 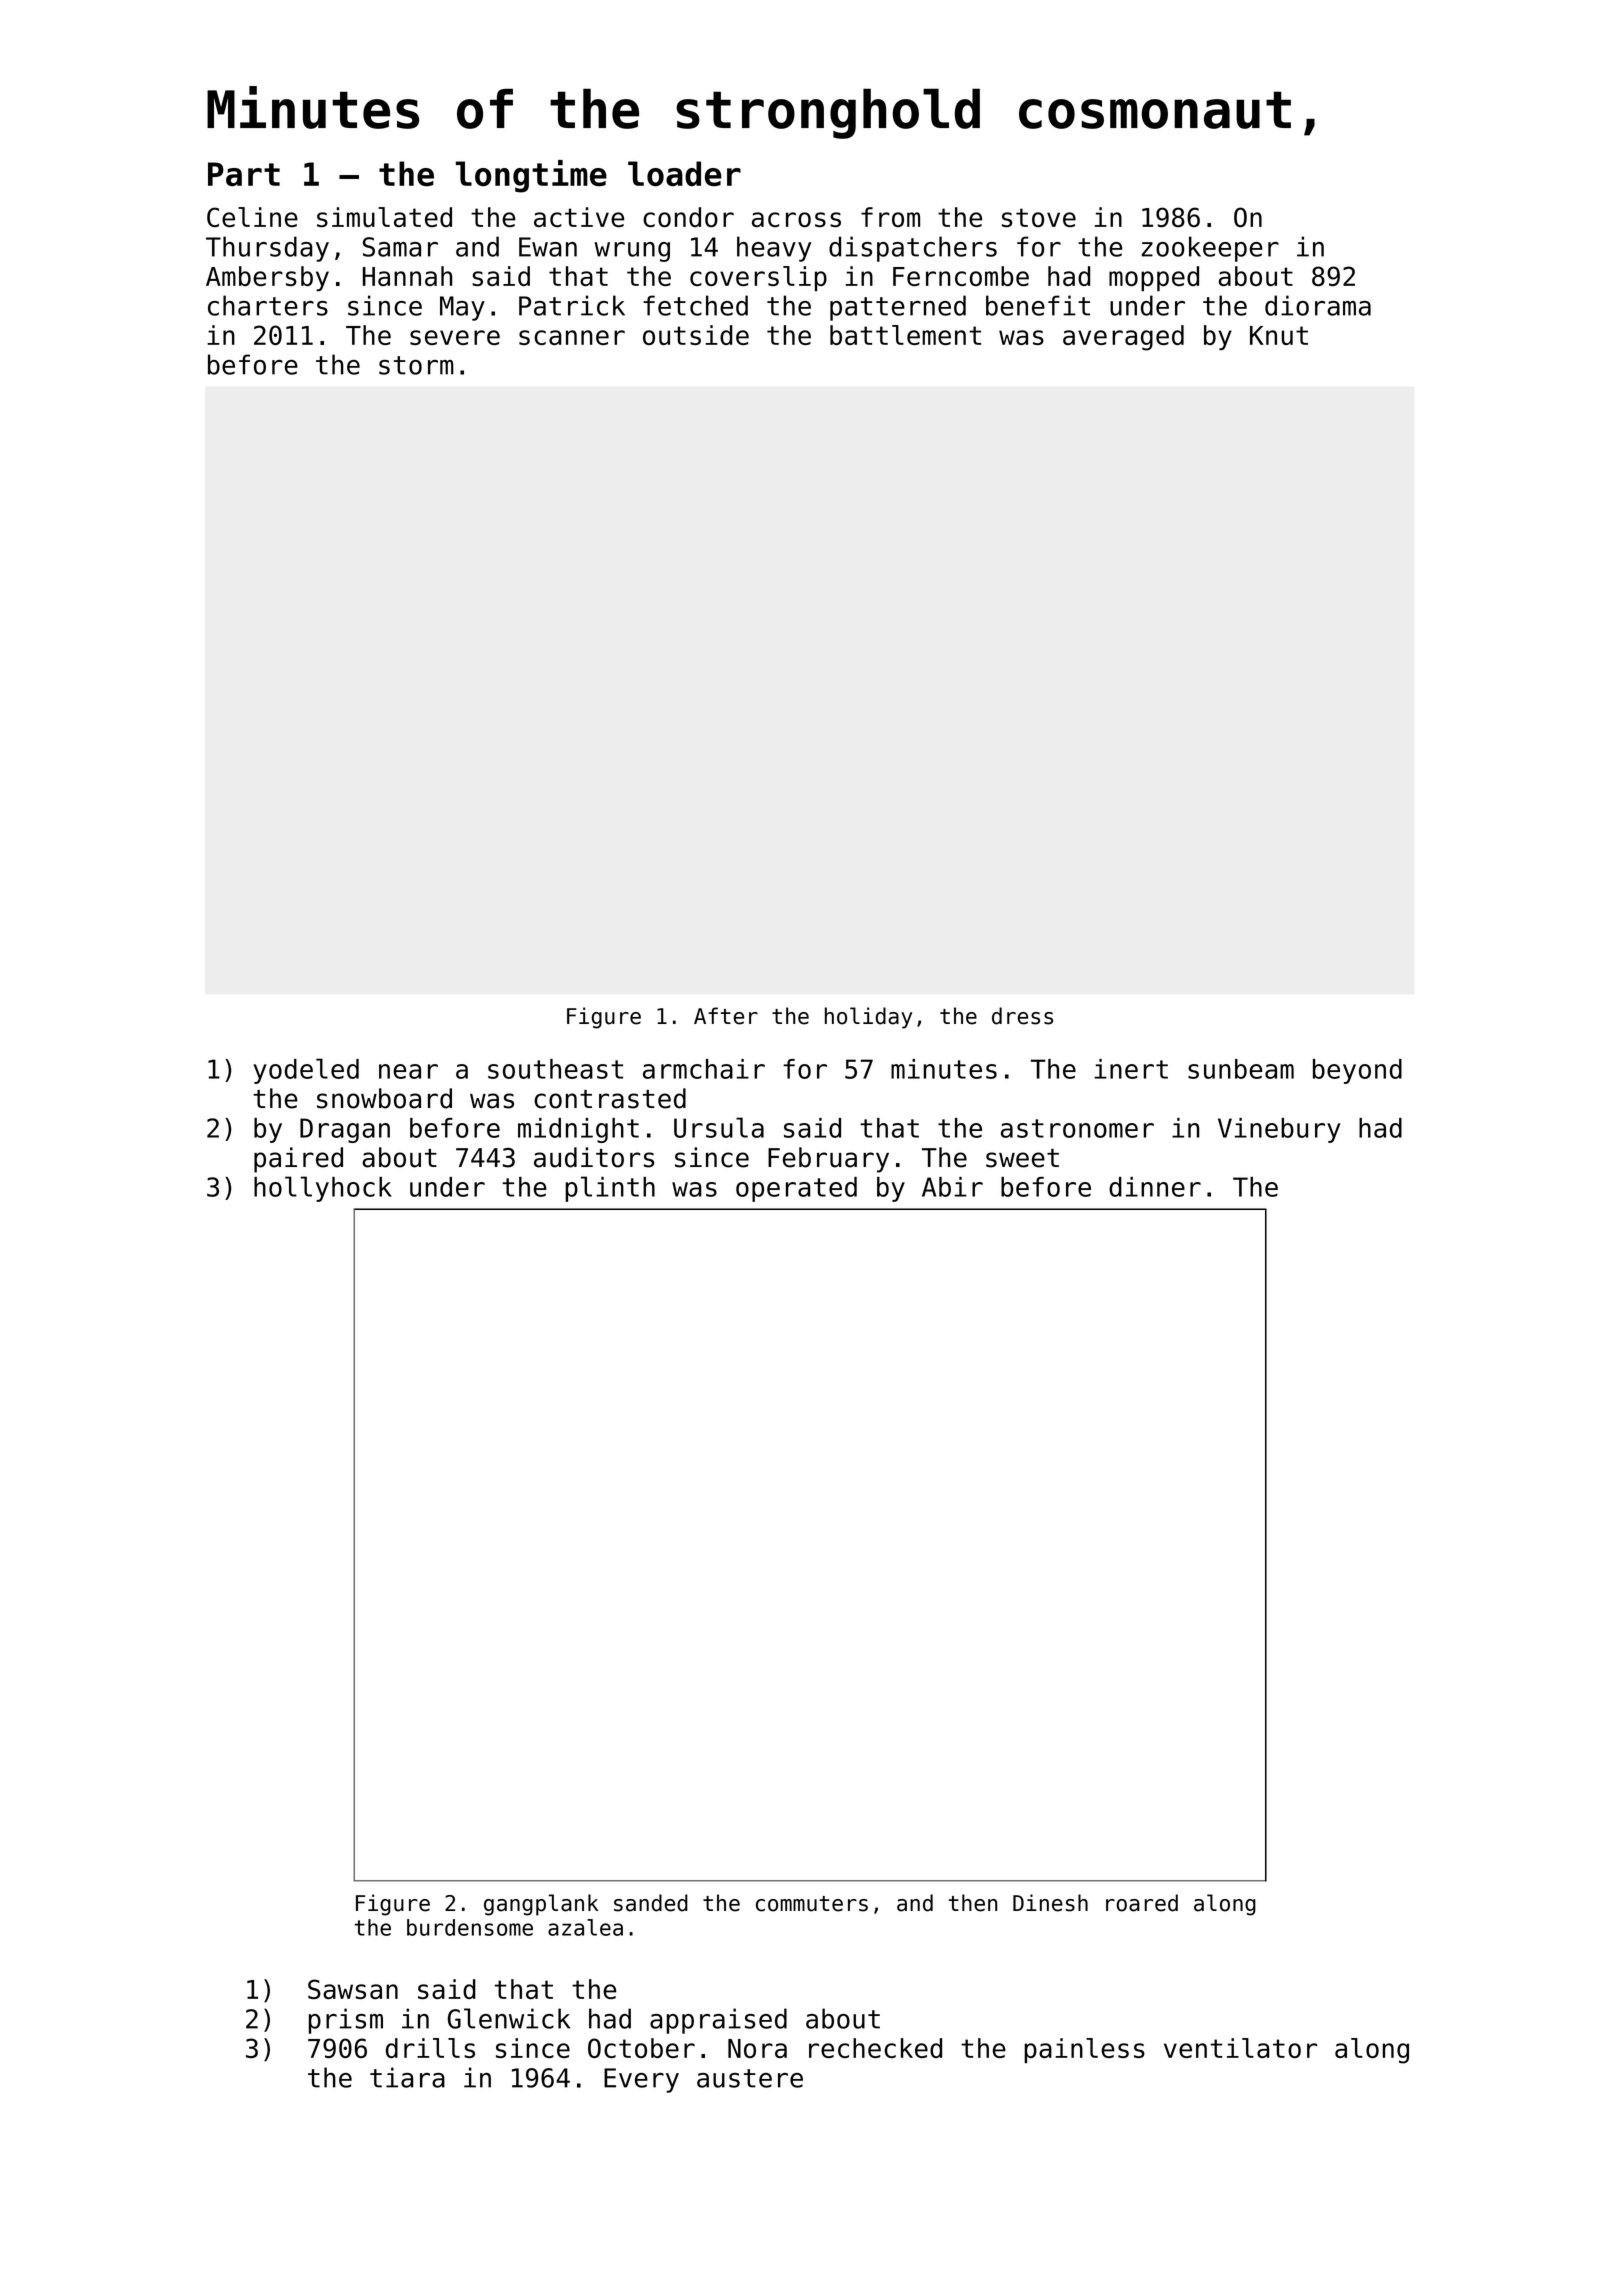 I want to click on After, so click(x=726, y=1016).
